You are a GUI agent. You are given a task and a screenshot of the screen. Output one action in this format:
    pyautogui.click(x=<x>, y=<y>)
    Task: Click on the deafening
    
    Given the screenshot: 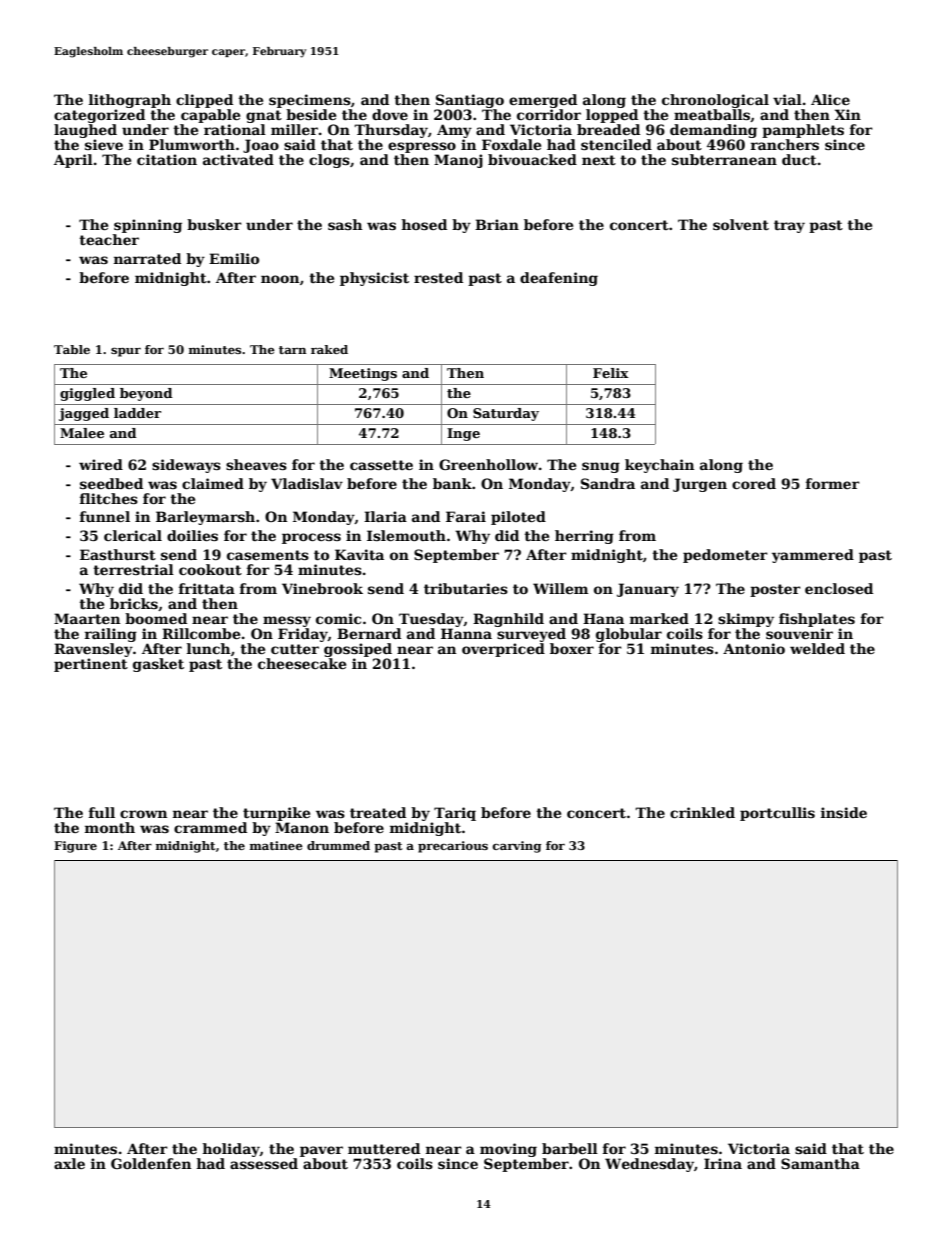 What is the action you would take?
    pyautogui.click(x=559, y=279)
